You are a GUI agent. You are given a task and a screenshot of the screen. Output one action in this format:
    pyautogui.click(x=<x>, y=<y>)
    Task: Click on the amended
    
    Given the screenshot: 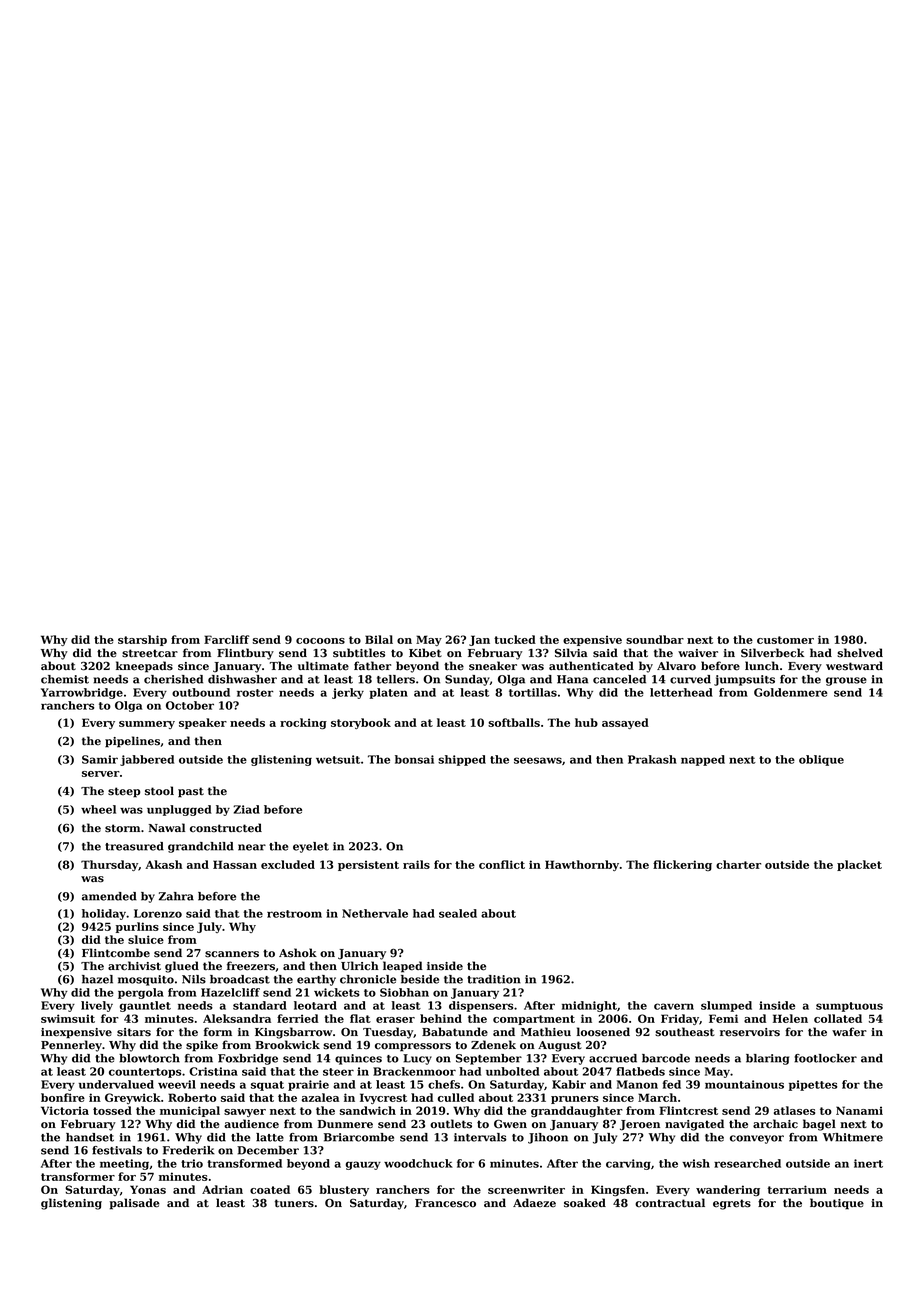 What is the action you would take?
    pyautogui.click(x=109, y=896)
